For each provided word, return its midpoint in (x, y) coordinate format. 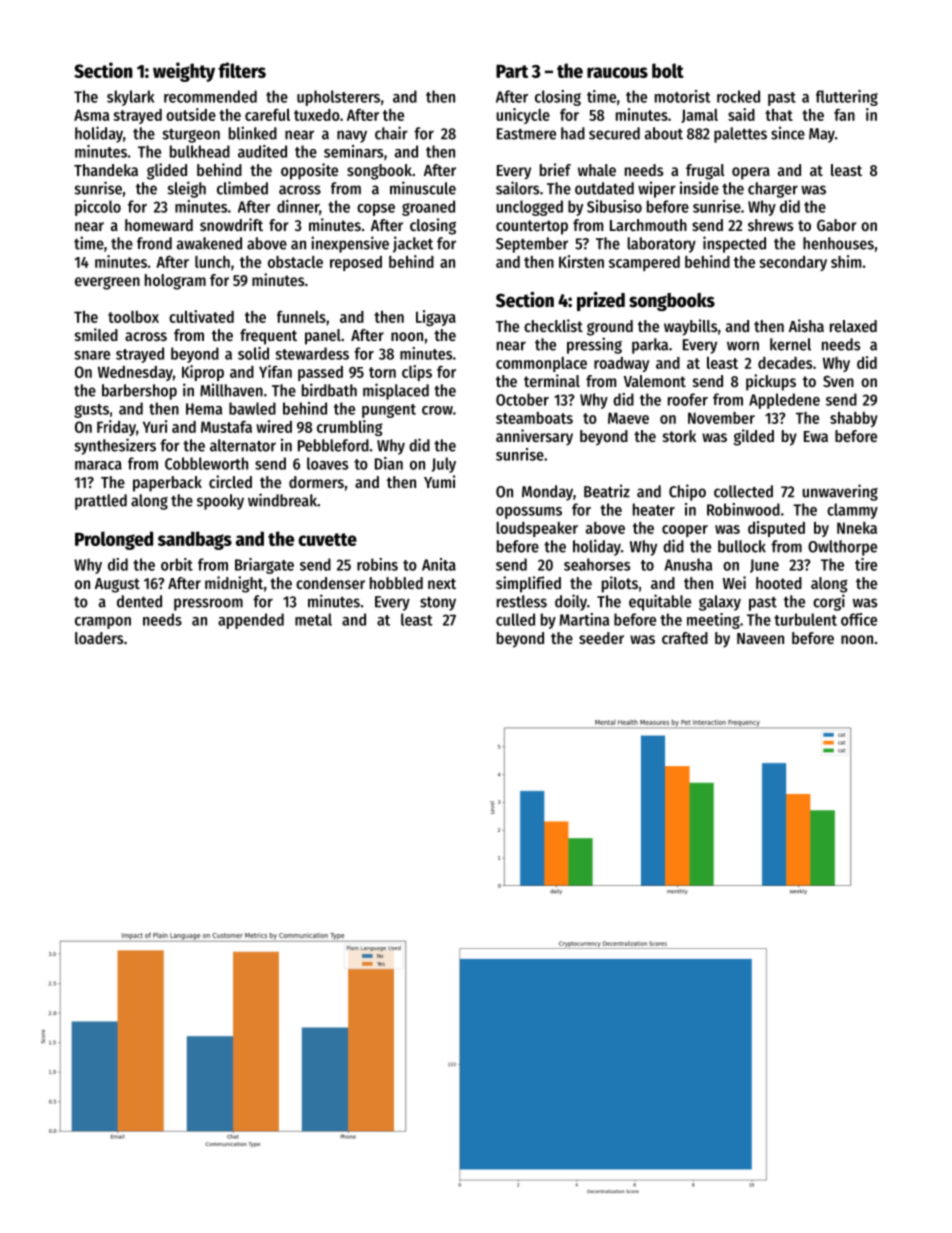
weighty (184, 72)
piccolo (98, 208)
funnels (301, 317)
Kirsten (581, 261)
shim (846, 261)
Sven (838, 381)
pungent (389, 411)
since (788, 133)
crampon (103, 623)
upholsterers (338, 98)
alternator (243, 445)
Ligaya (436, 318)
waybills (690, 327)
